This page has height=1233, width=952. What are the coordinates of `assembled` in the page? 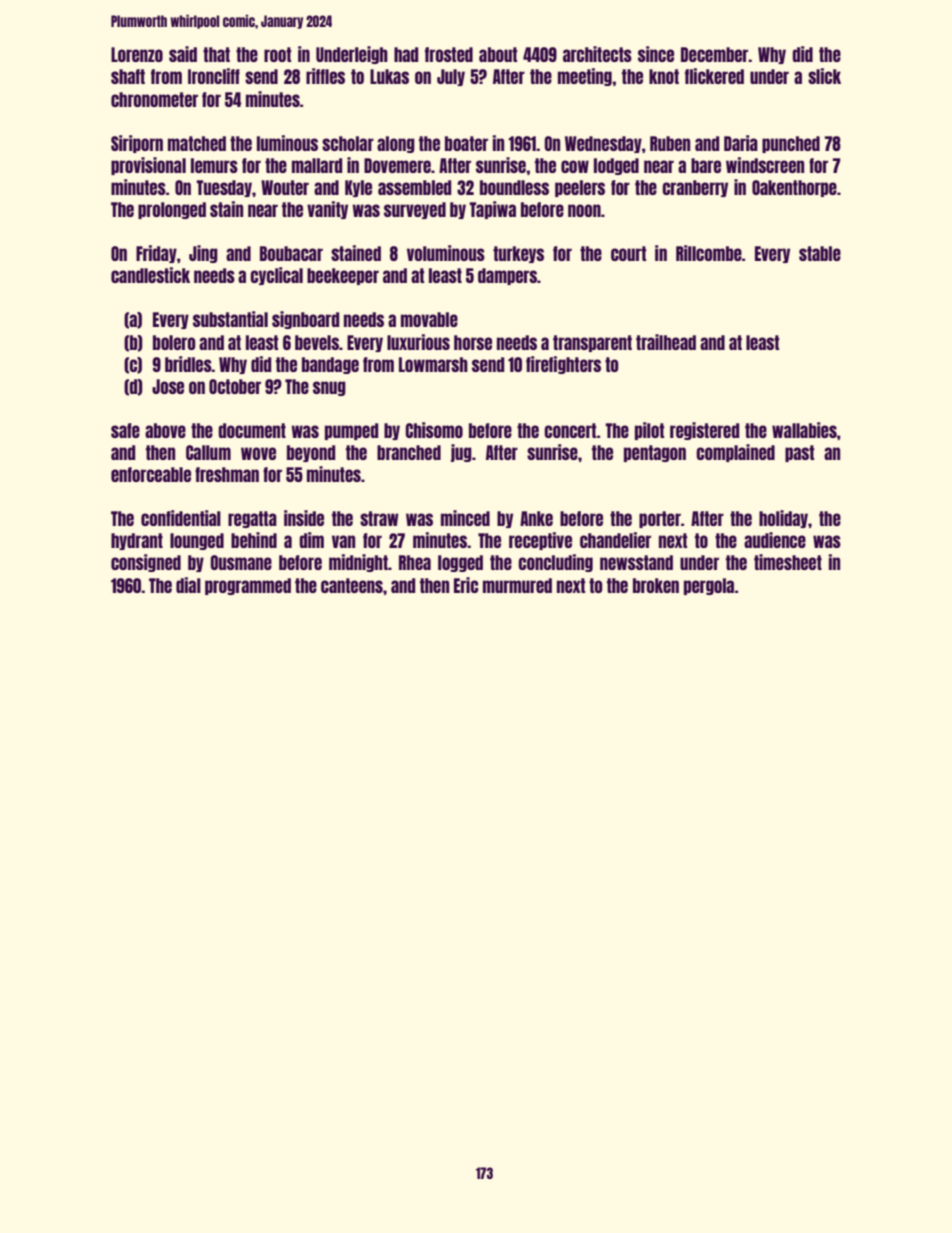 It's located at (414, 187).
